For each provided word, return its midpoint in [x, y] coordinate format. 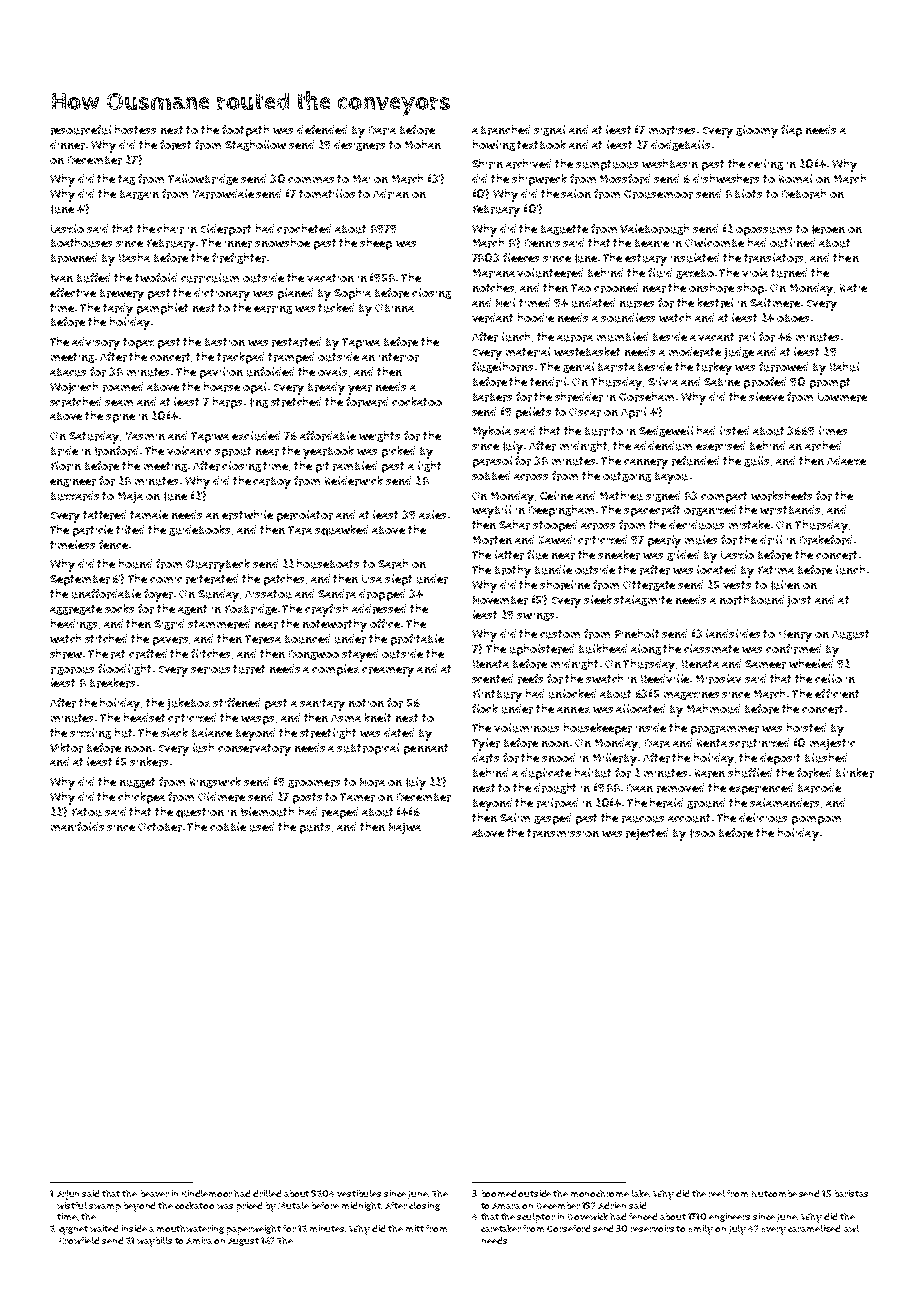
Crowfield [79, 1240]
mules [701, 540]
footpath [245, 131]
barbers [492, 397]
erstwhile [247, 515]
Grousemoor [658, 194]
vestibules [359, 1193]
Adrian [391, 194]
